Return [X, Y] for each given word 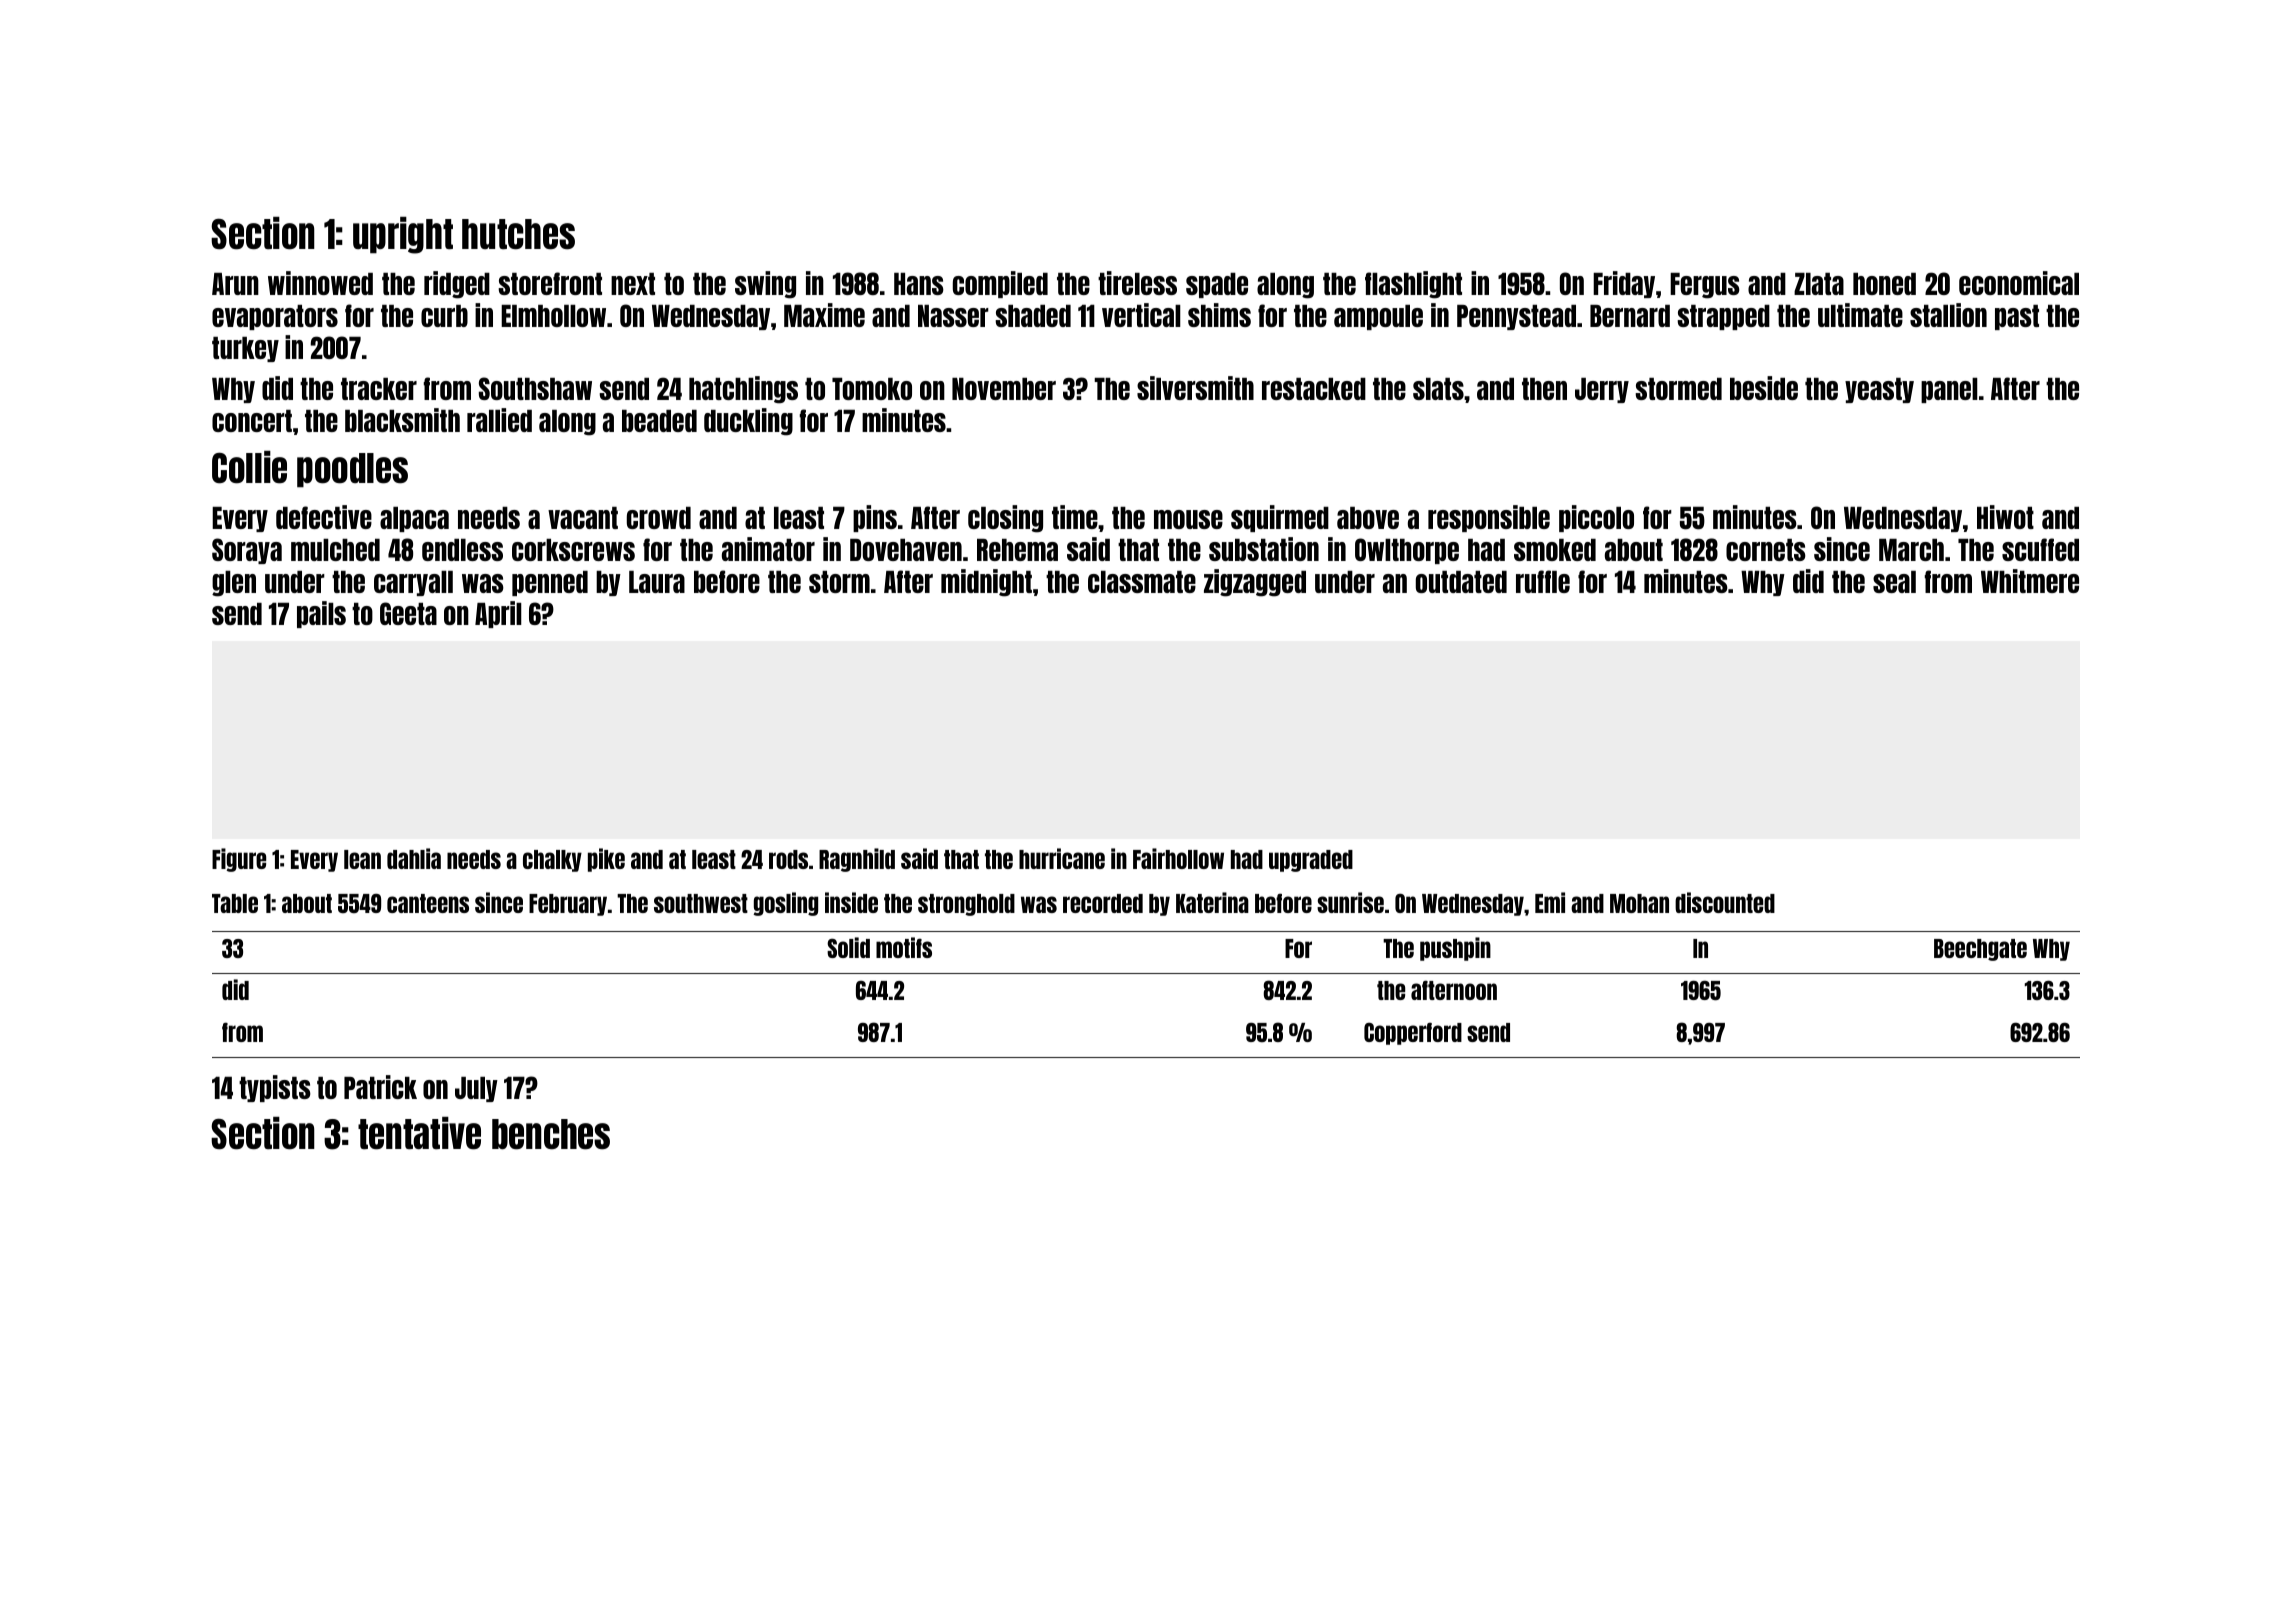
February [568, 905]
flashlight [1413, 285]
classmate [1142, 582]
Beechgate [1980, 950]
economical [2019, 283]
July [476, 1089]
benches [551, 1134]
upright [403, 235]
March [1911, 550]
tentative [419, 1133]
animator [768, 549]
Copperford [1413, 1033]
